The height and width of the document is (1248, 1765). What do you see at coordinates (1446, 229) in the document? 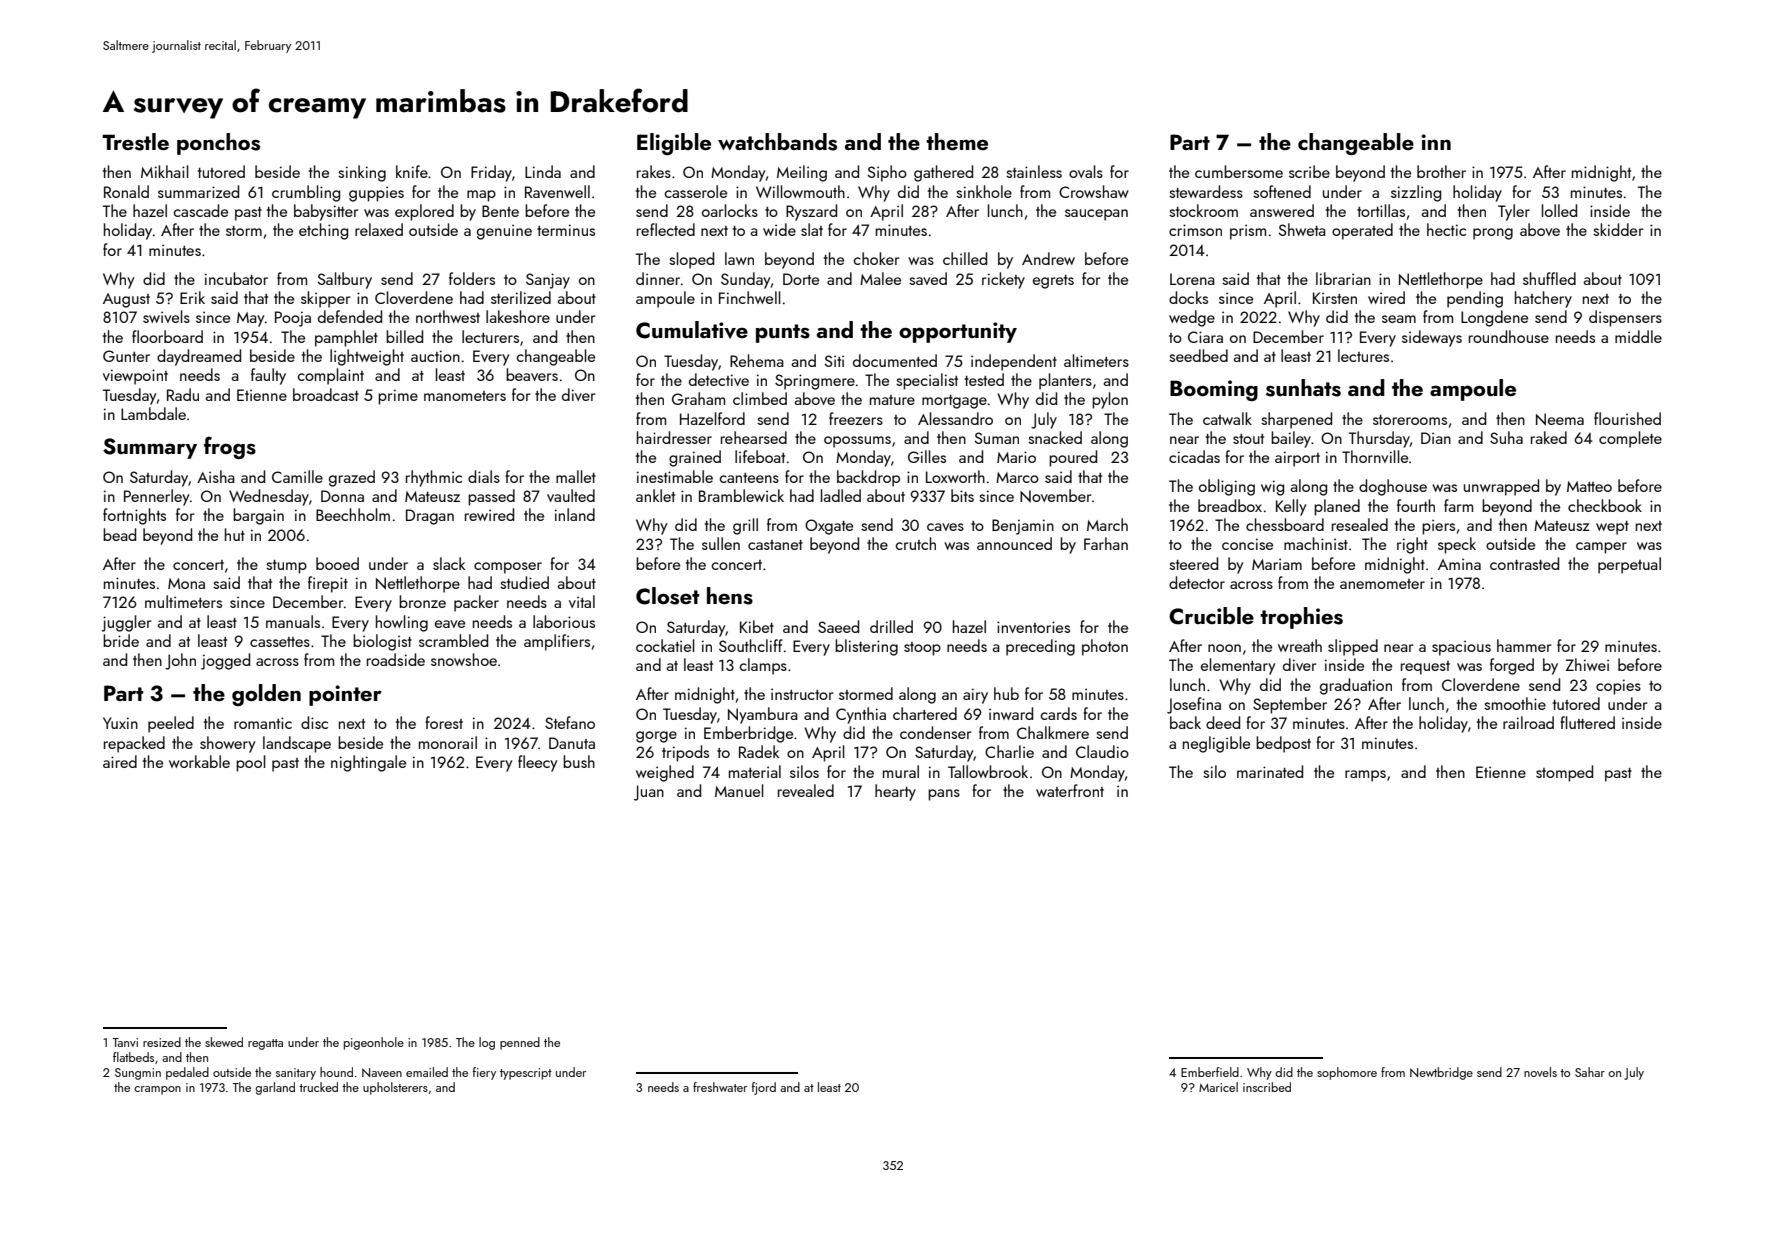
I see `hectic` at bounding box center [1446, 229].
